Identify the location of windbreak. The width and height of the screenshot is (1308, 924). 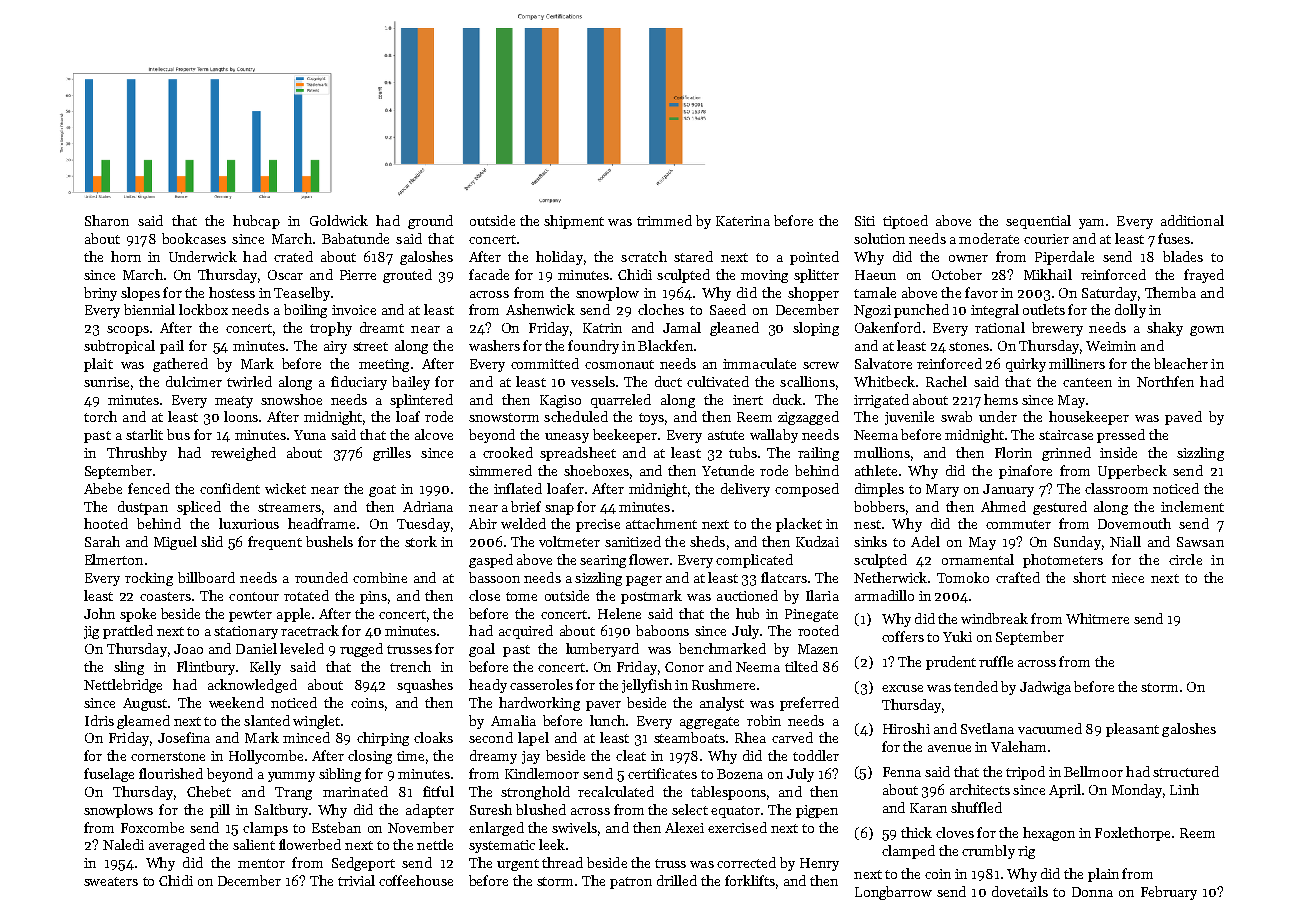
(994, 618).
